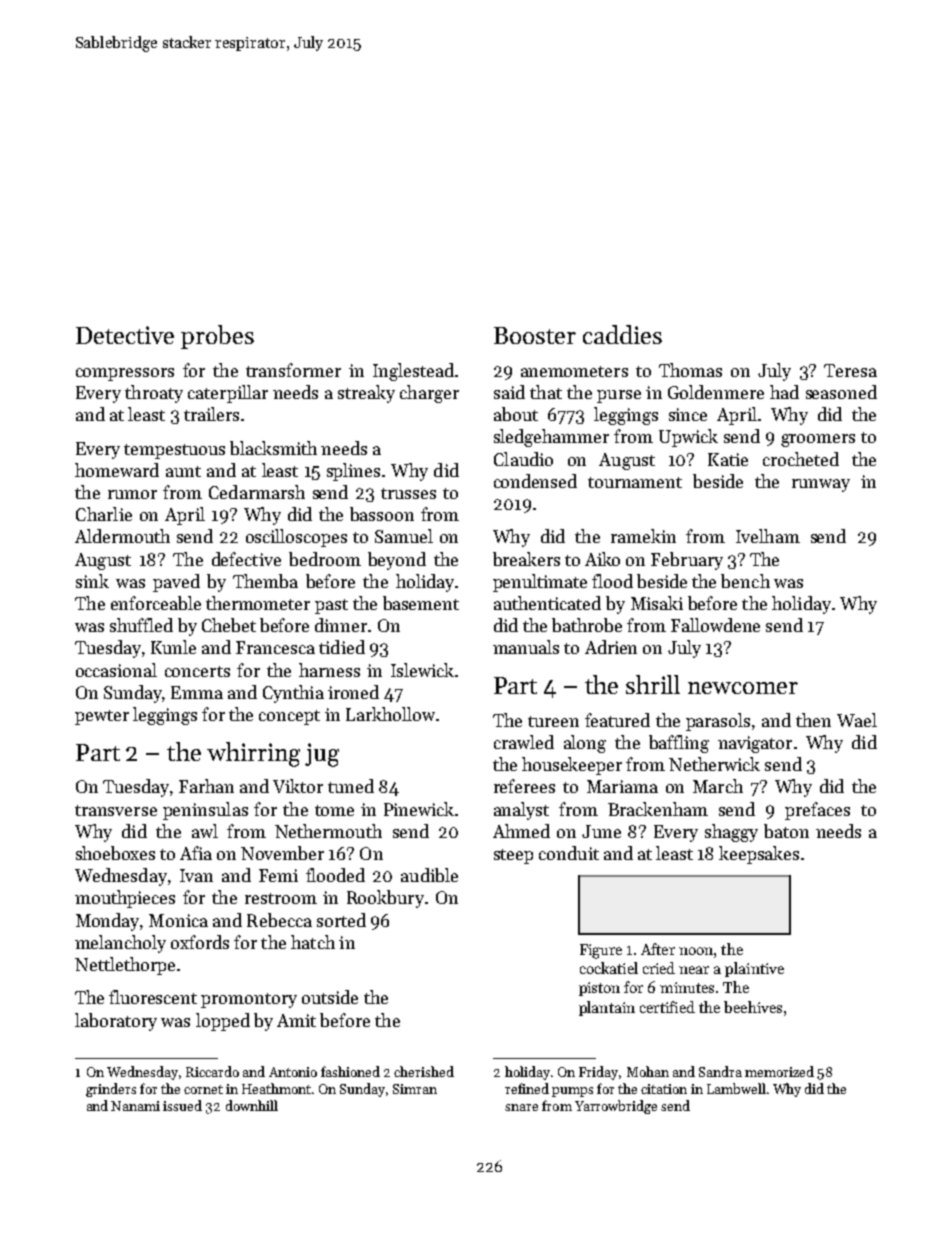 This image has width=952, height=1233. I want to click on February, so click(687, 561).
